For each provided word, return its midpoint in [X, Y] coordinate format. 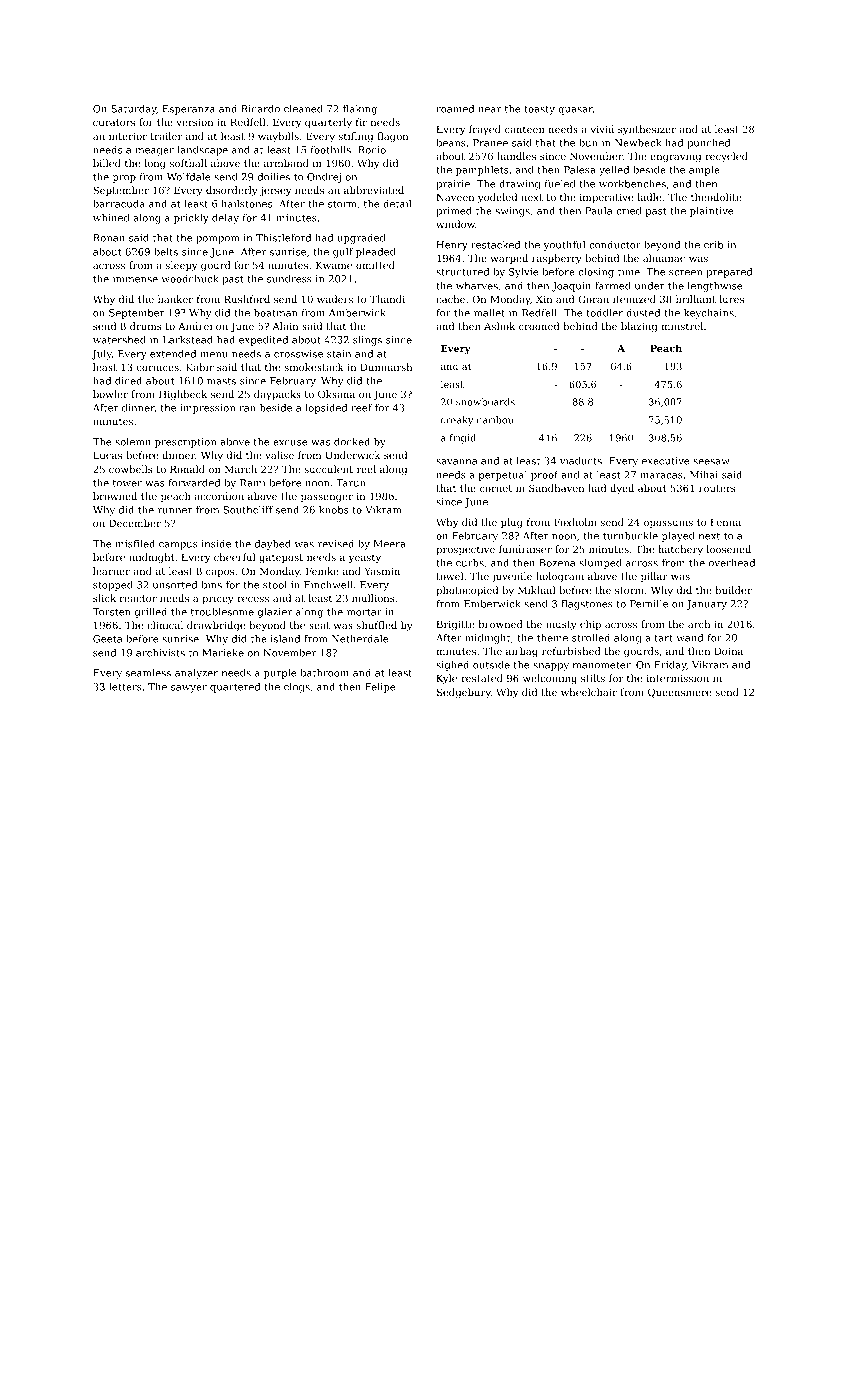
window [455, 224]
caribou [495, 420]
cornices [158, 367]
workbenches [632, 184]
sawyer [189, 689]
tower [127, 483]
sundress [289, 279]
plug [511, 523]
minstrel [682, 326]
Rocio [372, 150]
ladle [649, 197]
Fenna [725, 522]
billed [107, 163]
